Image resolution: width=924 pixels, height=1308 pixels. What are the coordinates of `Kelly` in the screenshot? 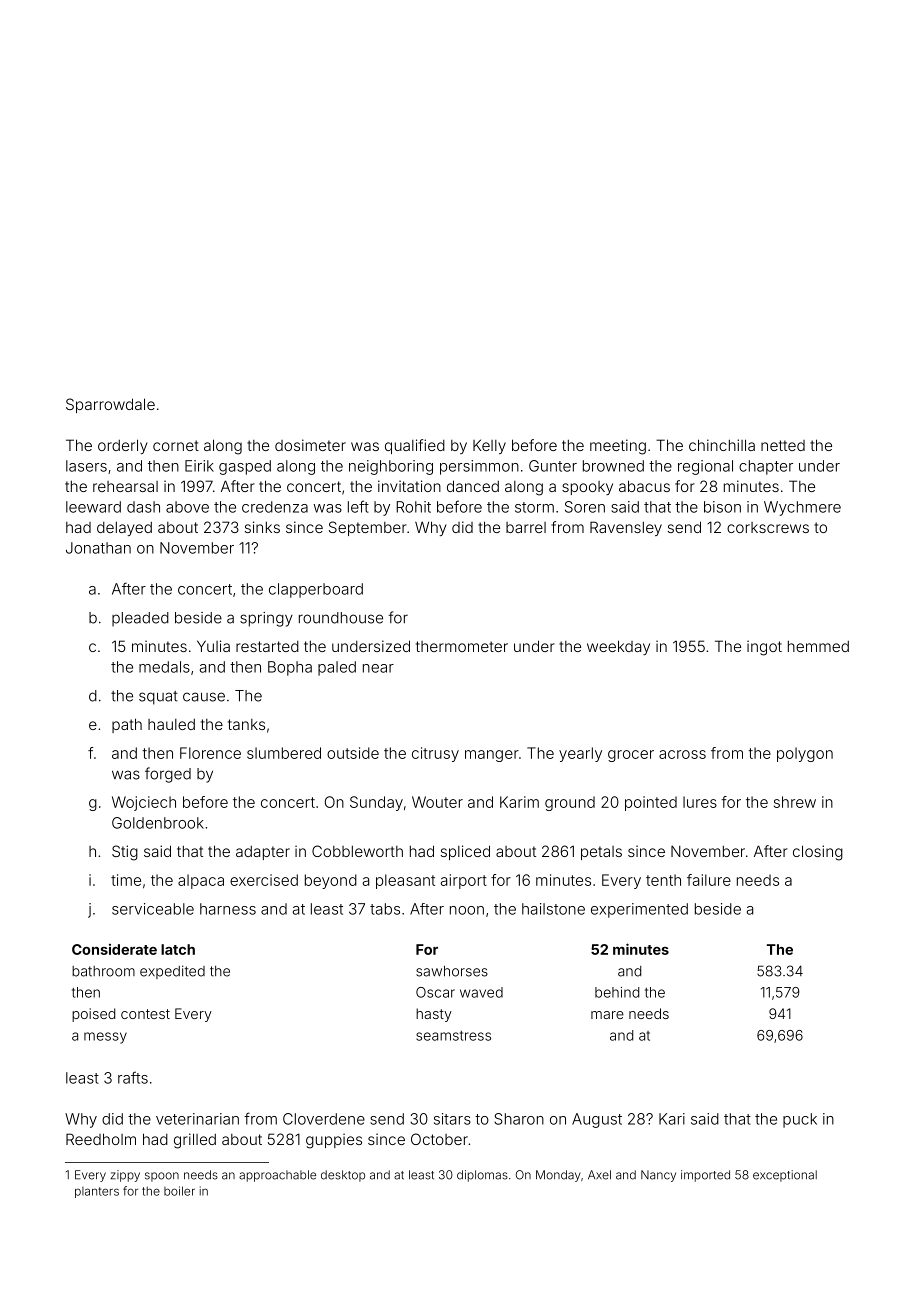 It's located at (489, 446).
